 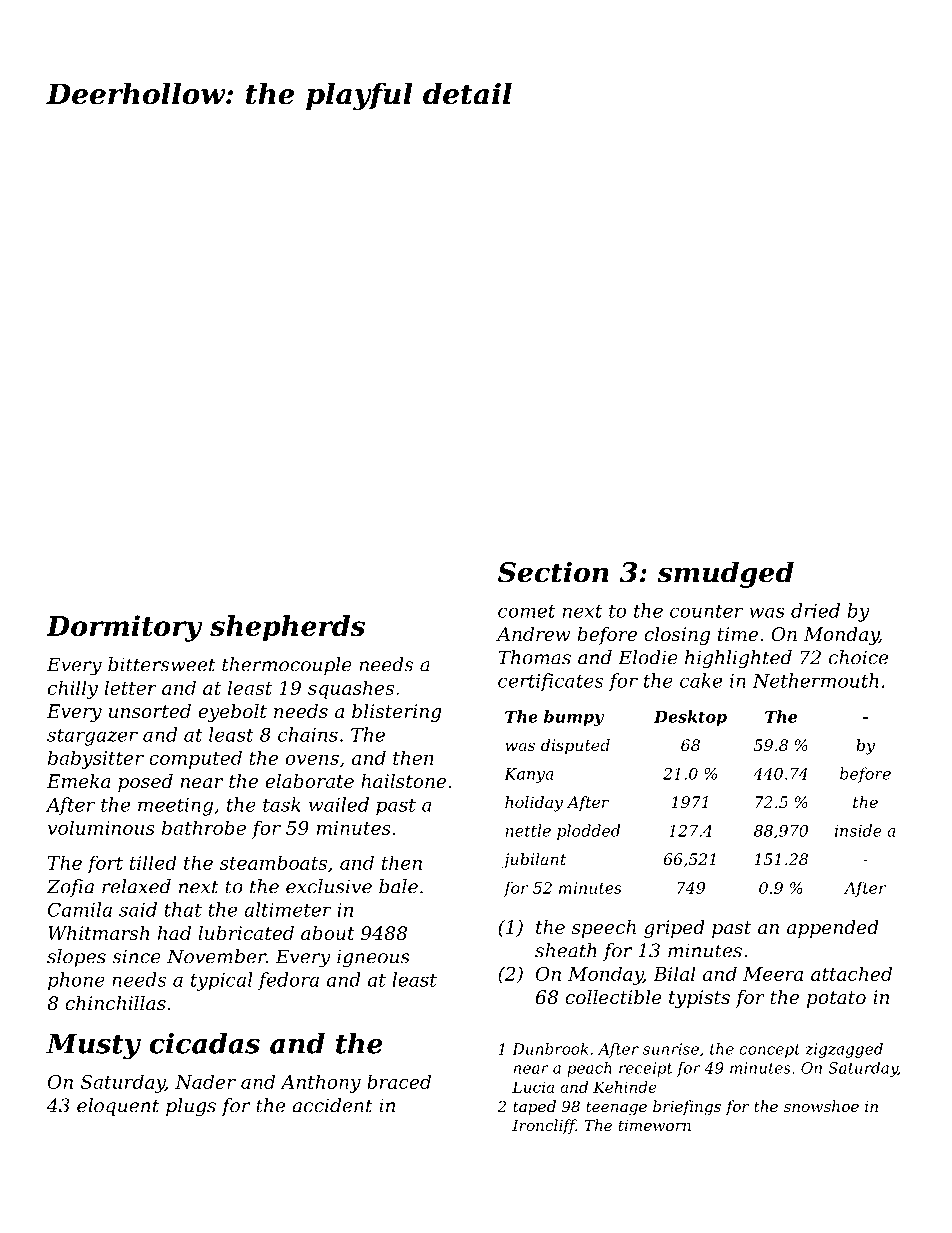 I want to click on nettle, so click(x=528, y=830).
